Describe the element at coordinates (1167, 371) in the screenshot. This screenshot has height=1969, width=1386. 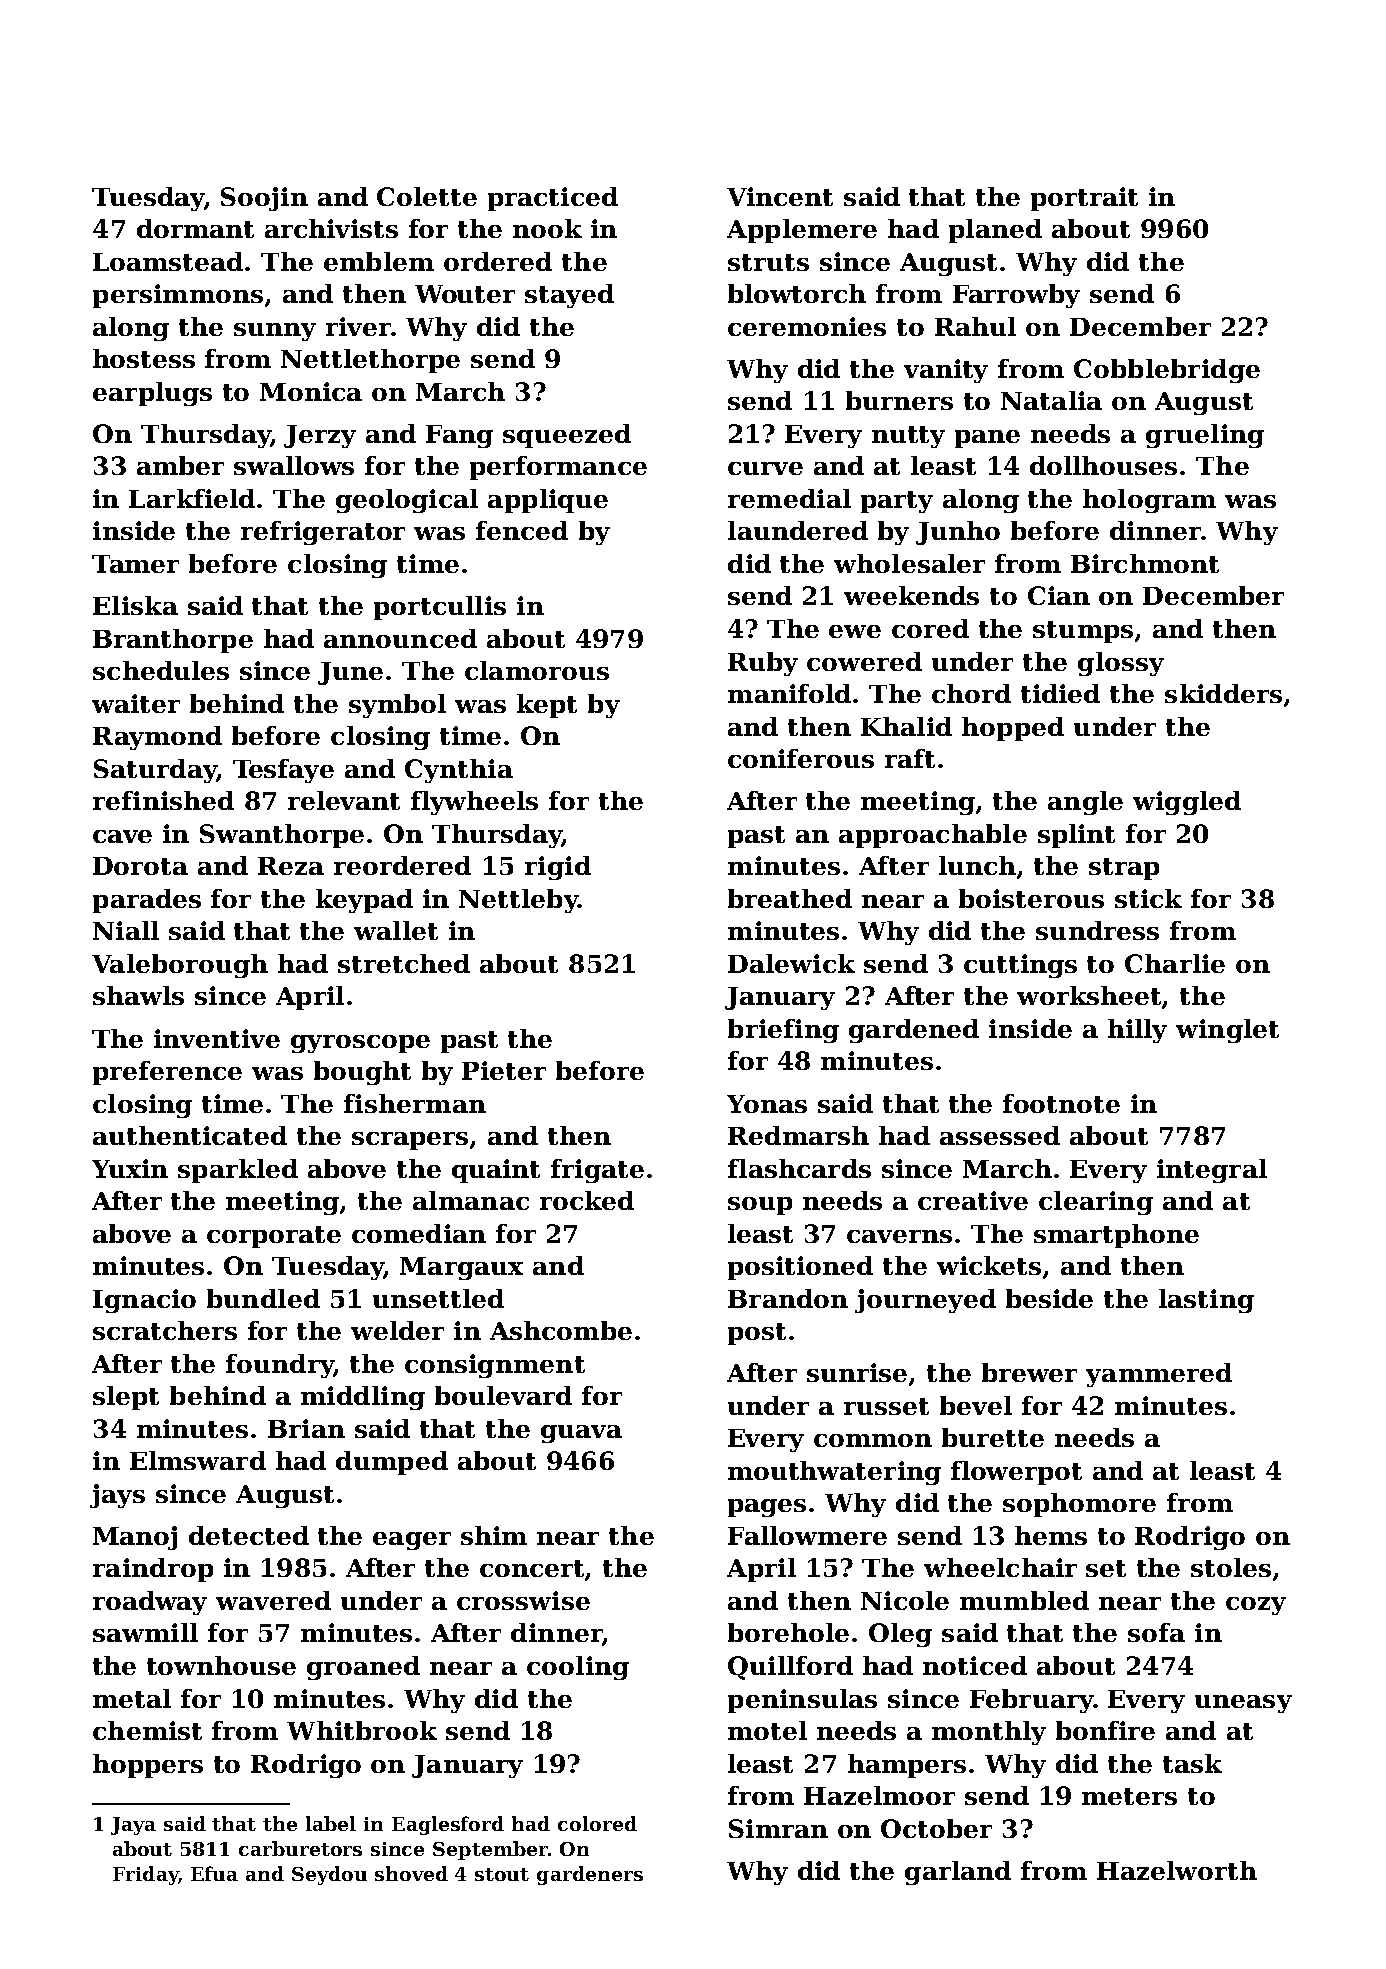
I see `Cobblebridge` at that location.
